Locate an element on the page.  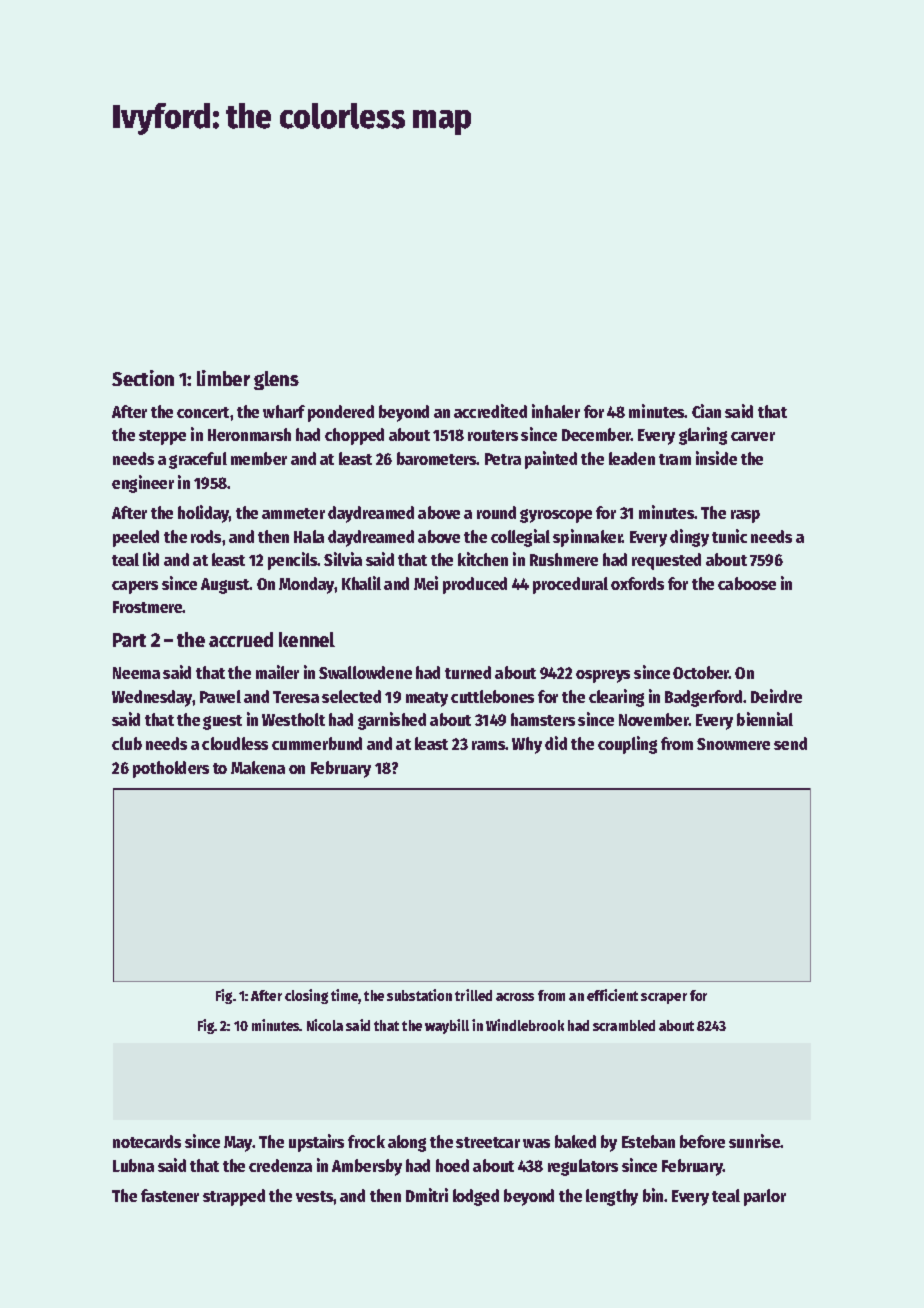
rams is located at coordinates (489, 745).
